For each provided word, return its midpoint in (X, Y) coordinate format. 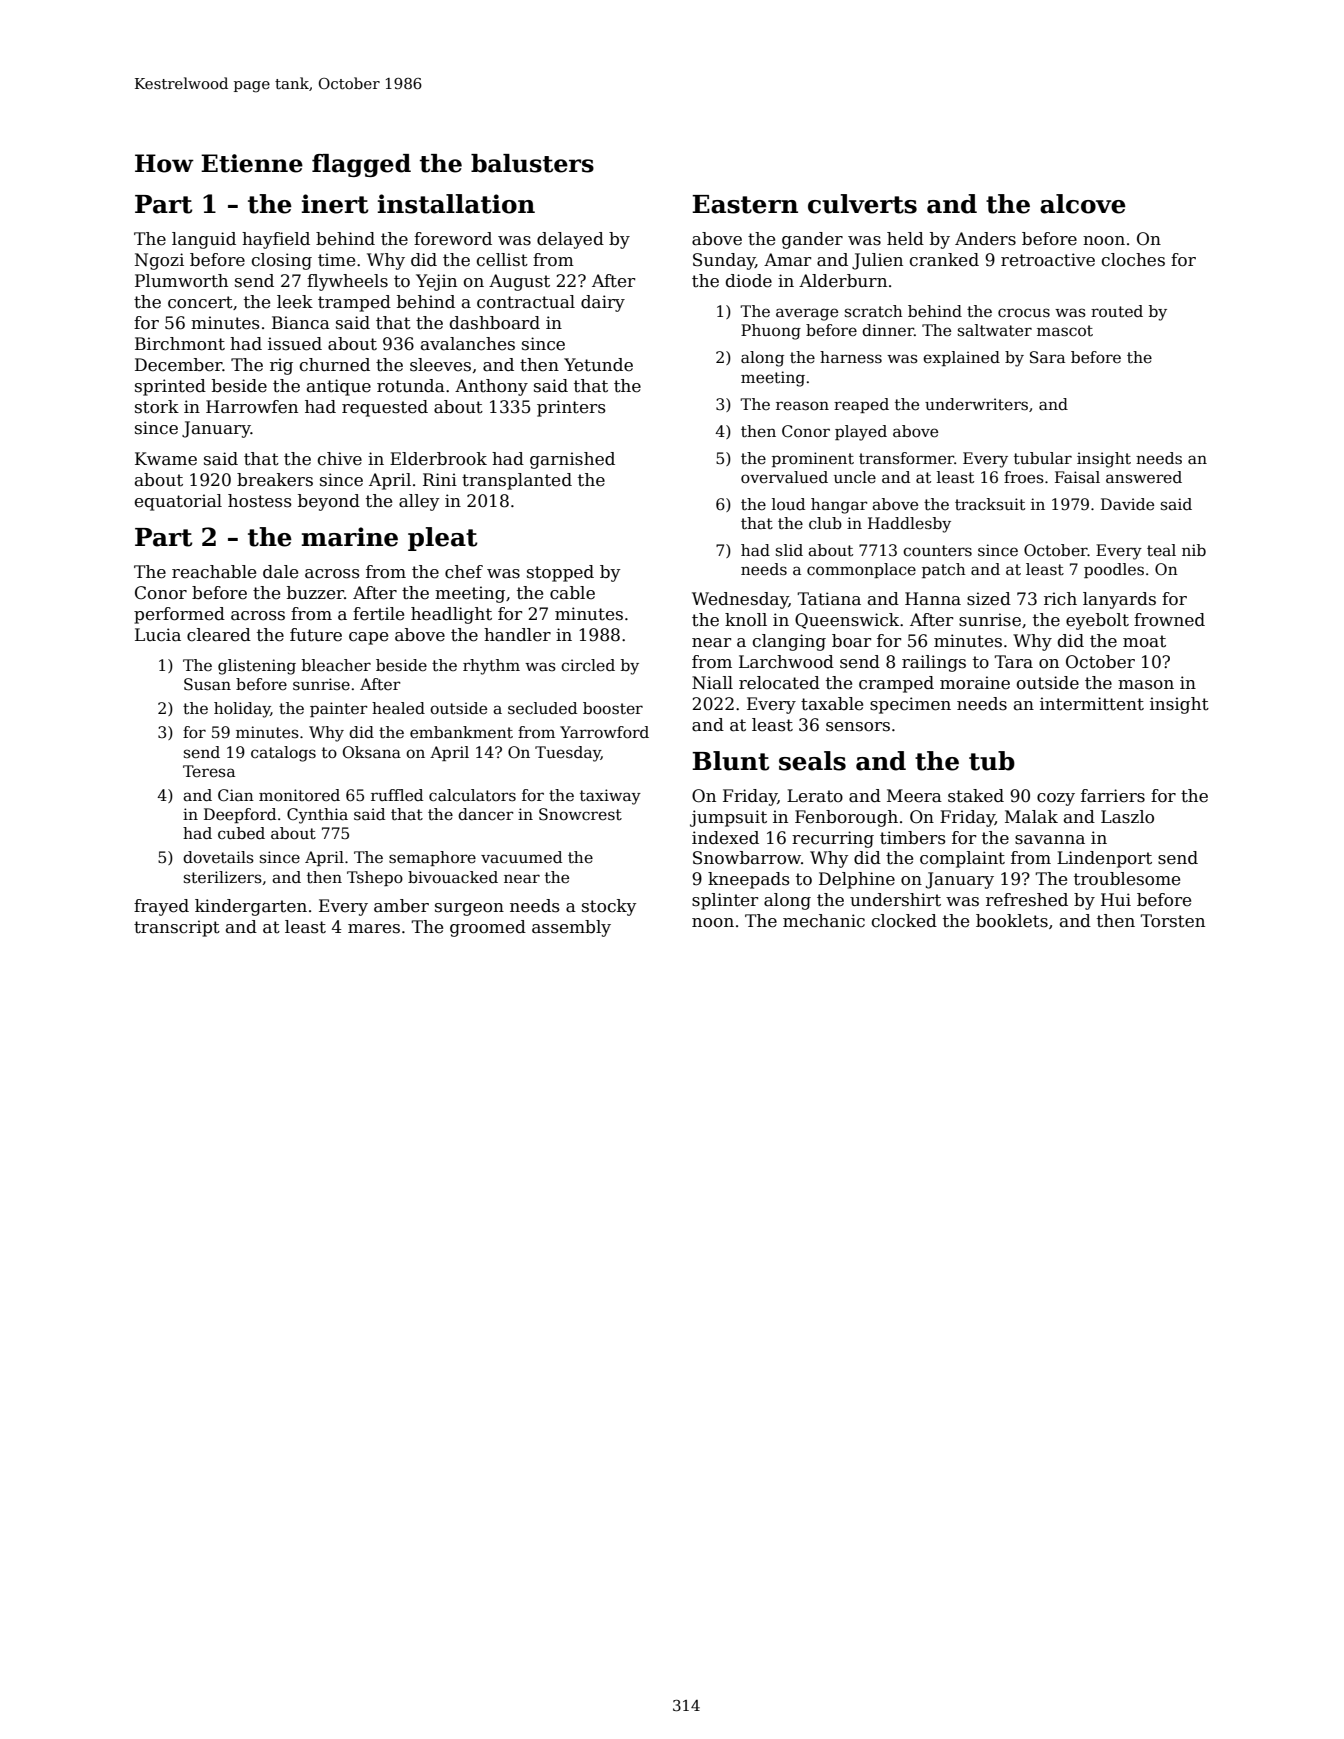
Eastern (745, 204)
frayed (161, 907)
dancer (486, 814)
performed (179, 615)
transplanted (517, 481)
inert (335, 204)
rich (1060, 599)
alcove (1083, 204)
